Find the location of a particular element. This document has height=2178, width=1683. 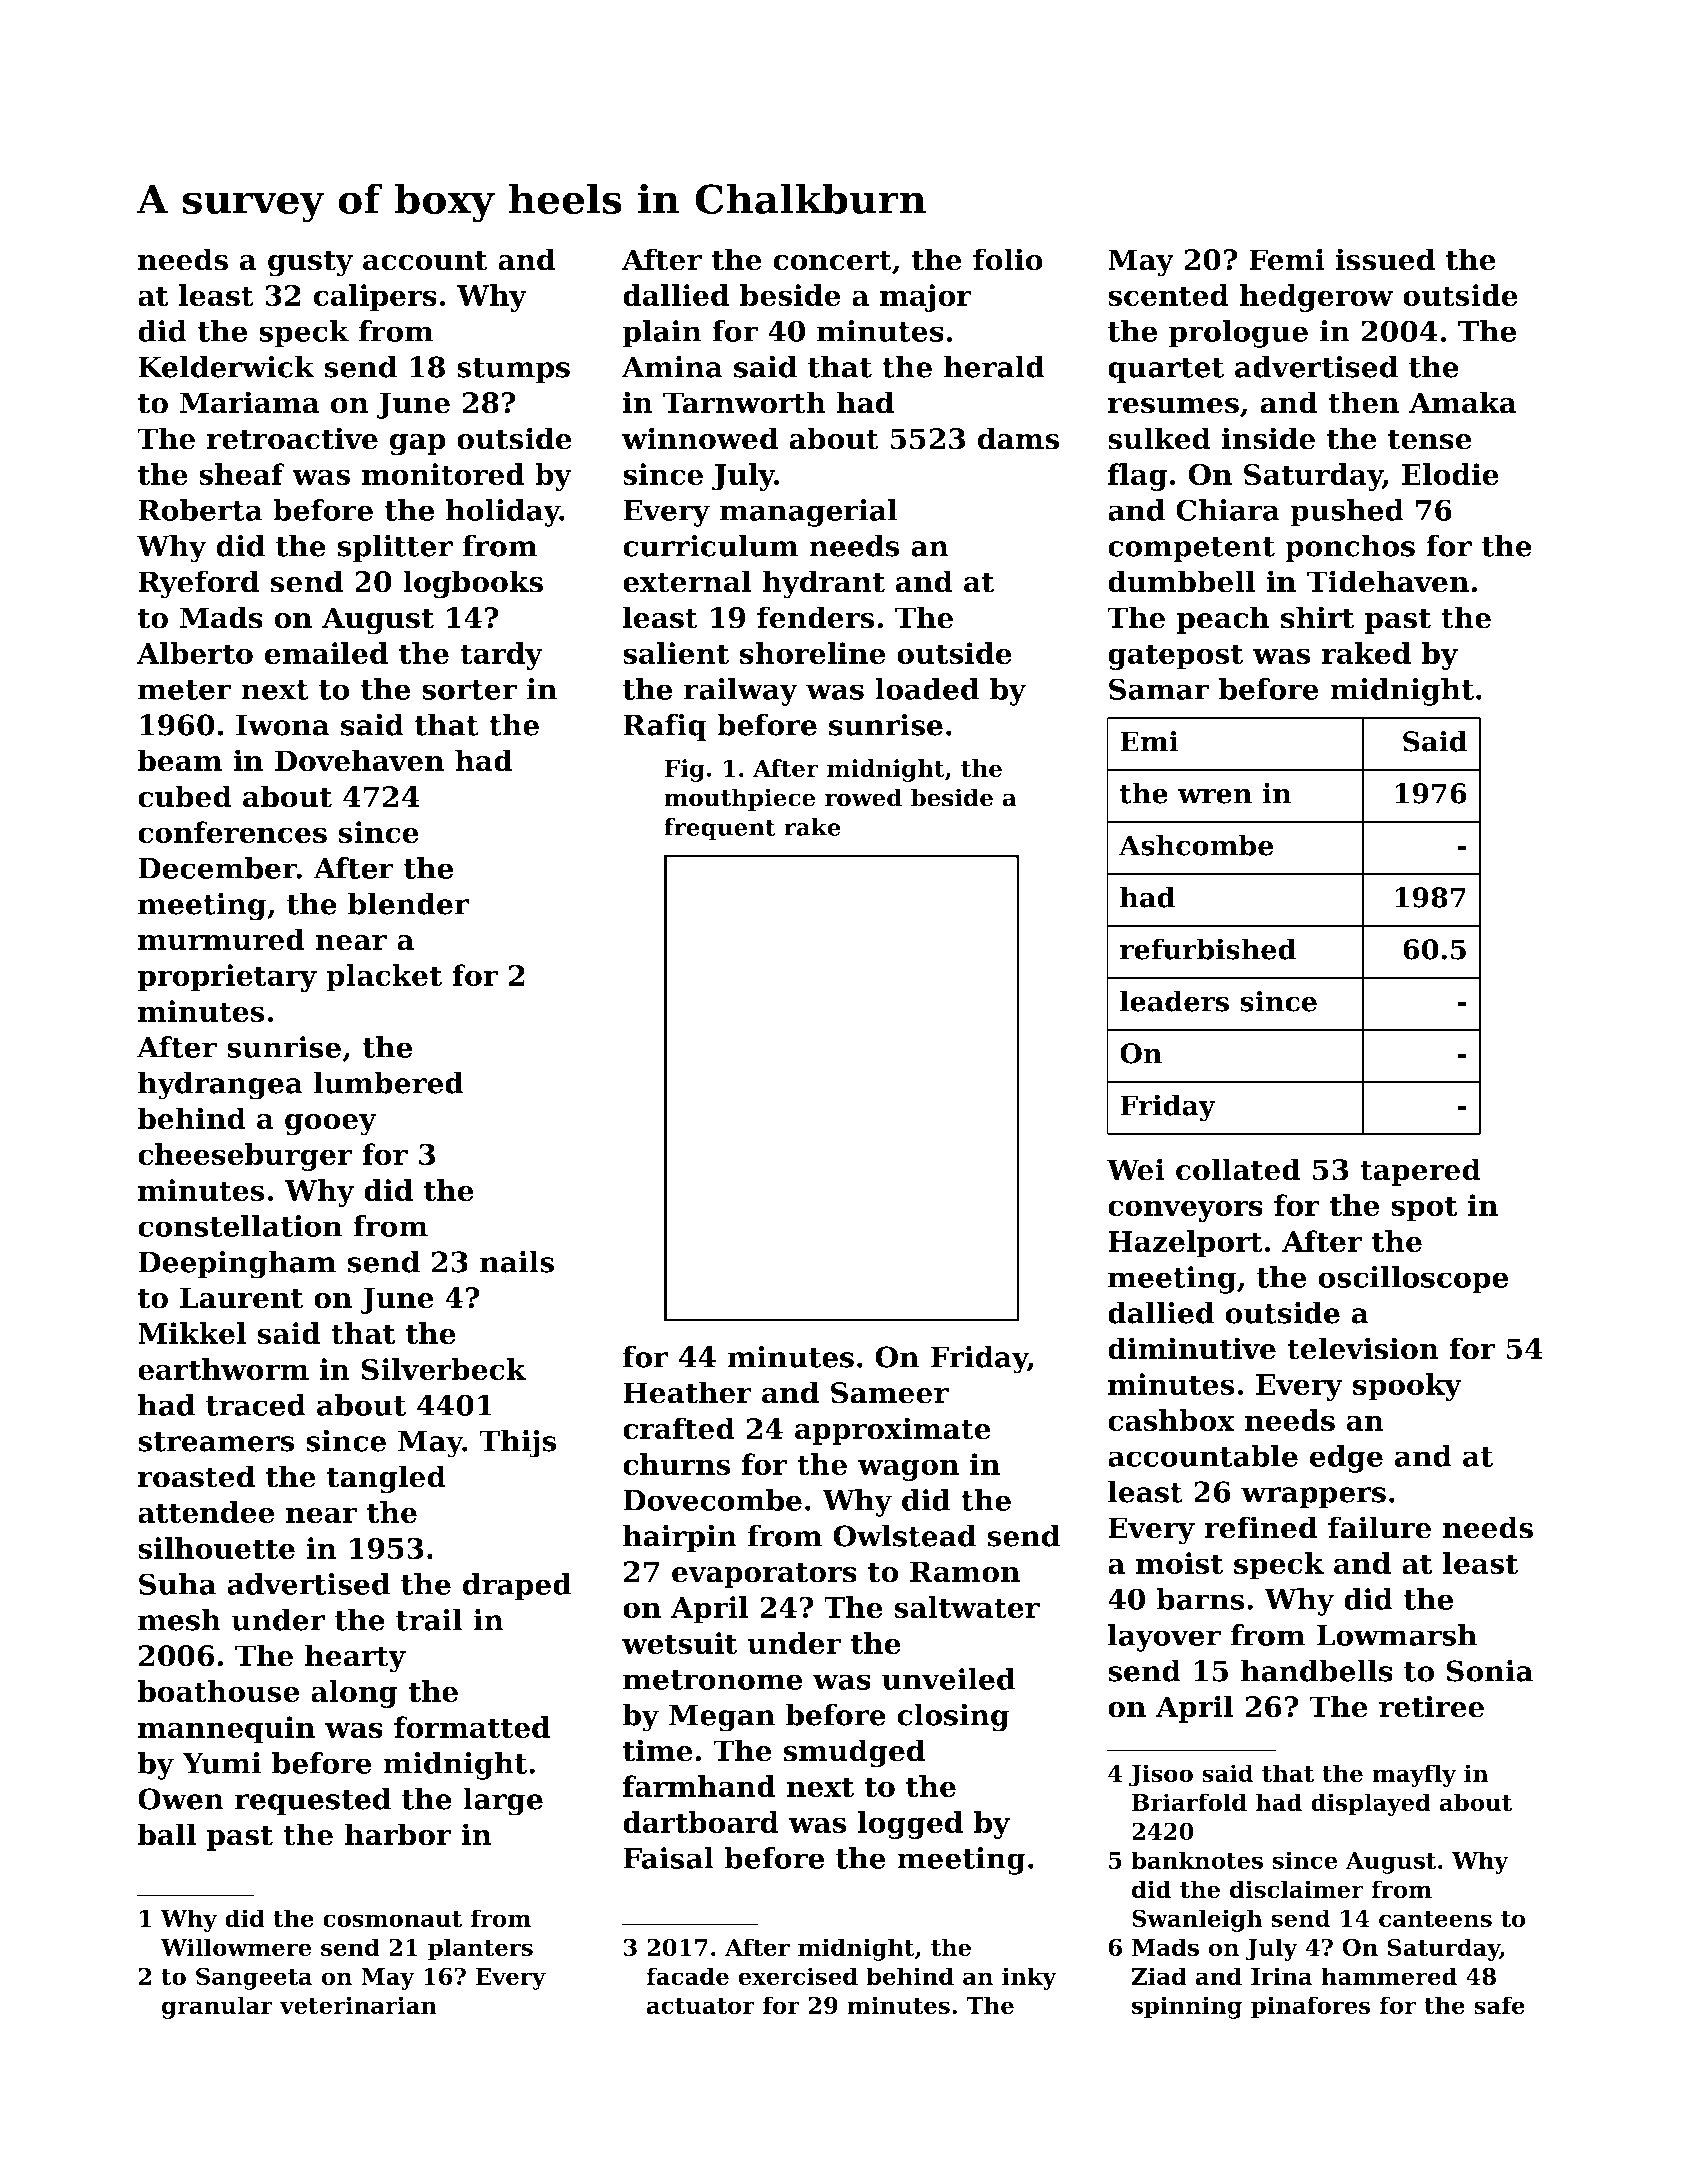

issued is located at coordinates (1385, 259).
